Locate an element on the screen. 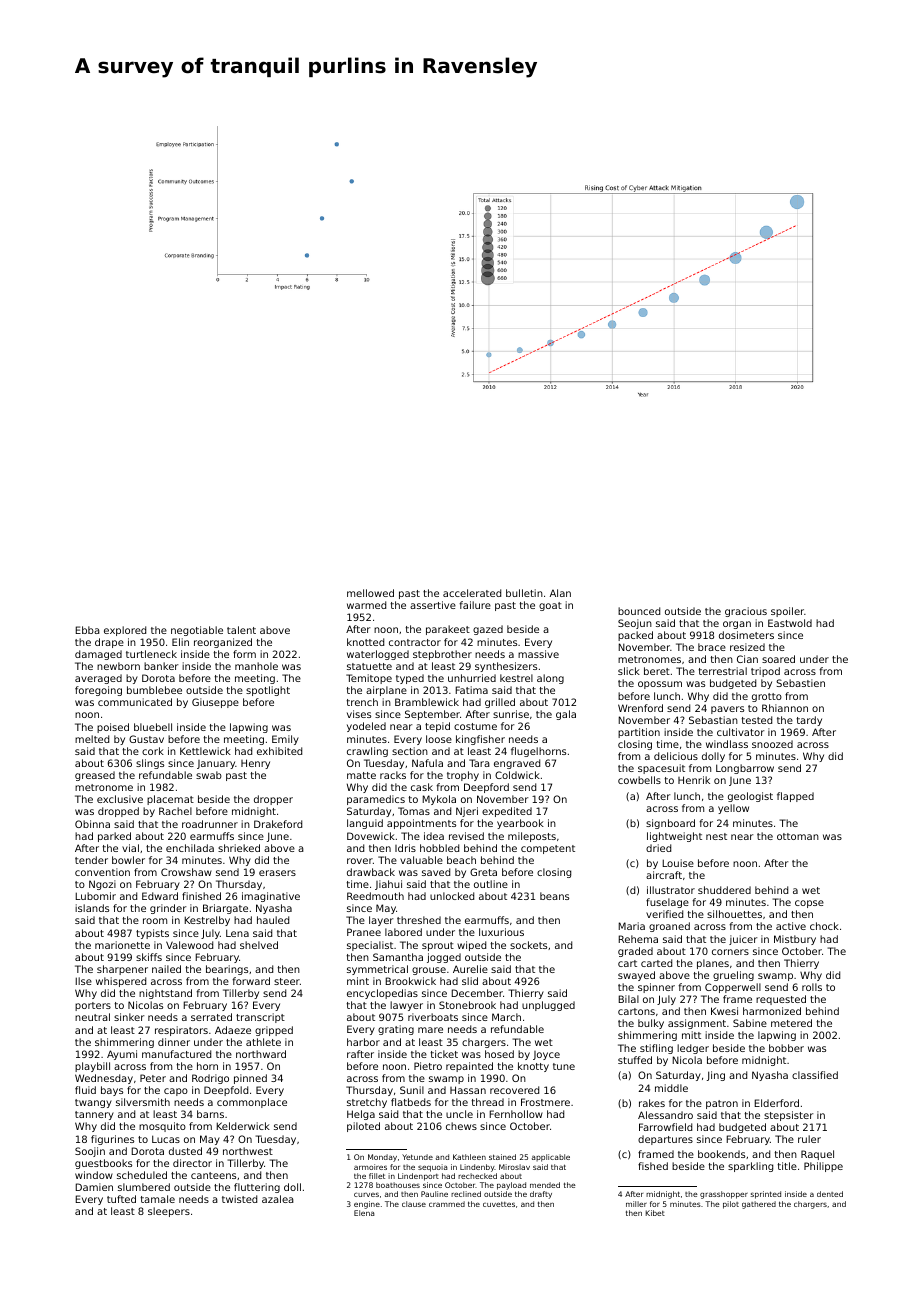  Ngozi is located at coordinates (102, 885).
